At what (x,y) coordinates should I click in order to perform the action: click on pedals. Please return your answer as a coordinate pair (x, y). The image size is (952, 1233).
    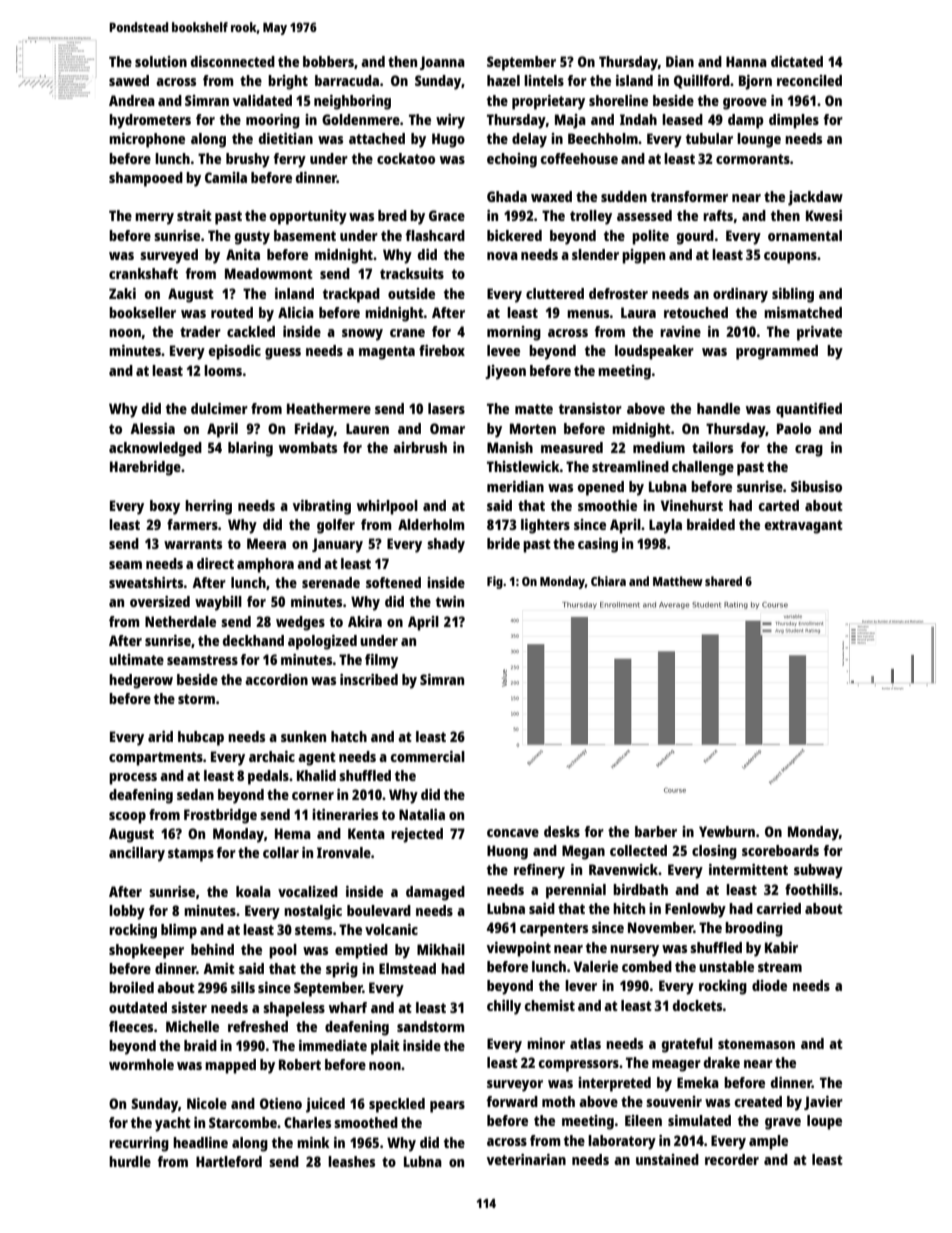
    Looking at the image, I should click on (268, 777).
